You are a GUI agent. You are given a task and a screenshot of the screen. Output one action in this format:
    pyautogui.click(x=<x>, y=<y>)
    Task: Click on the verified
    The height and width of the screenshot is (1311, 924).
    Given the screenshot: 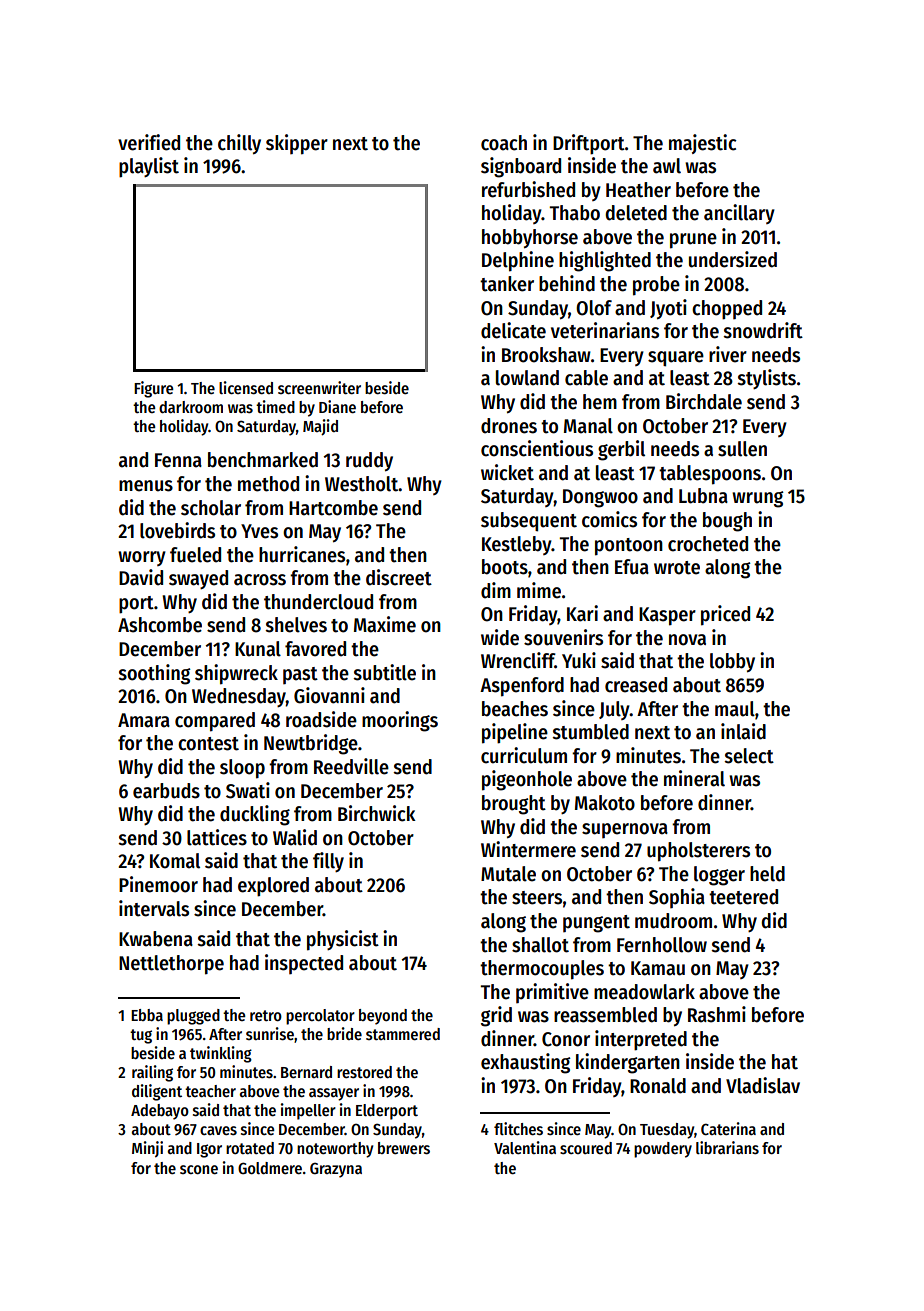 What is the action you would take?
    pyautogui.click(x=149, y=142)
